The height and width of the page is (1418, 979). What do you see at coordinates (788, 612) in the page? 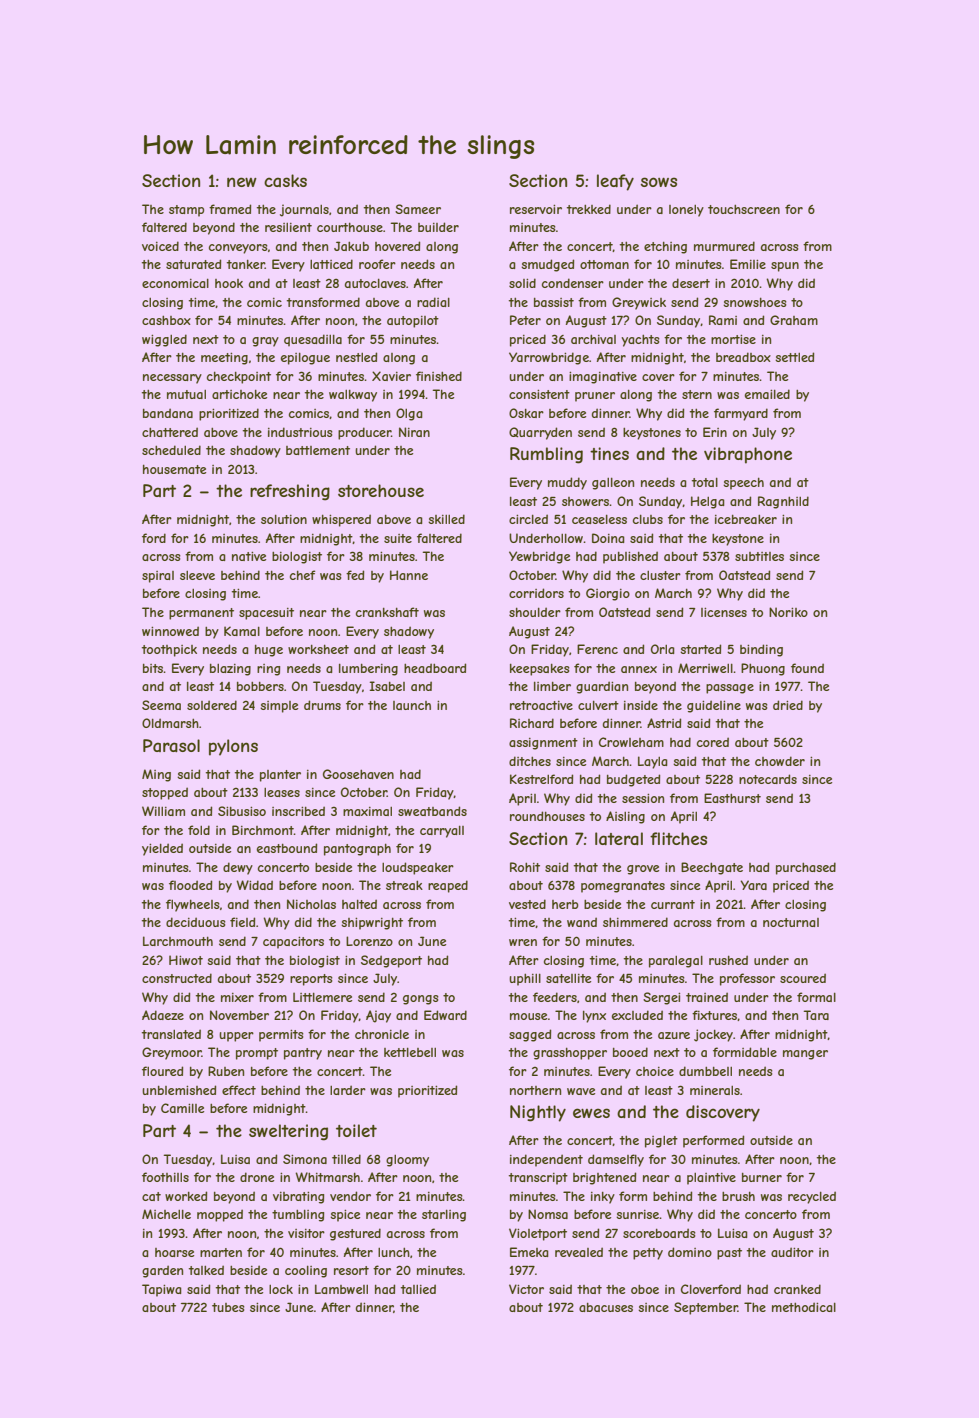
I see `Noriko` at bounding box center [788, 612].
